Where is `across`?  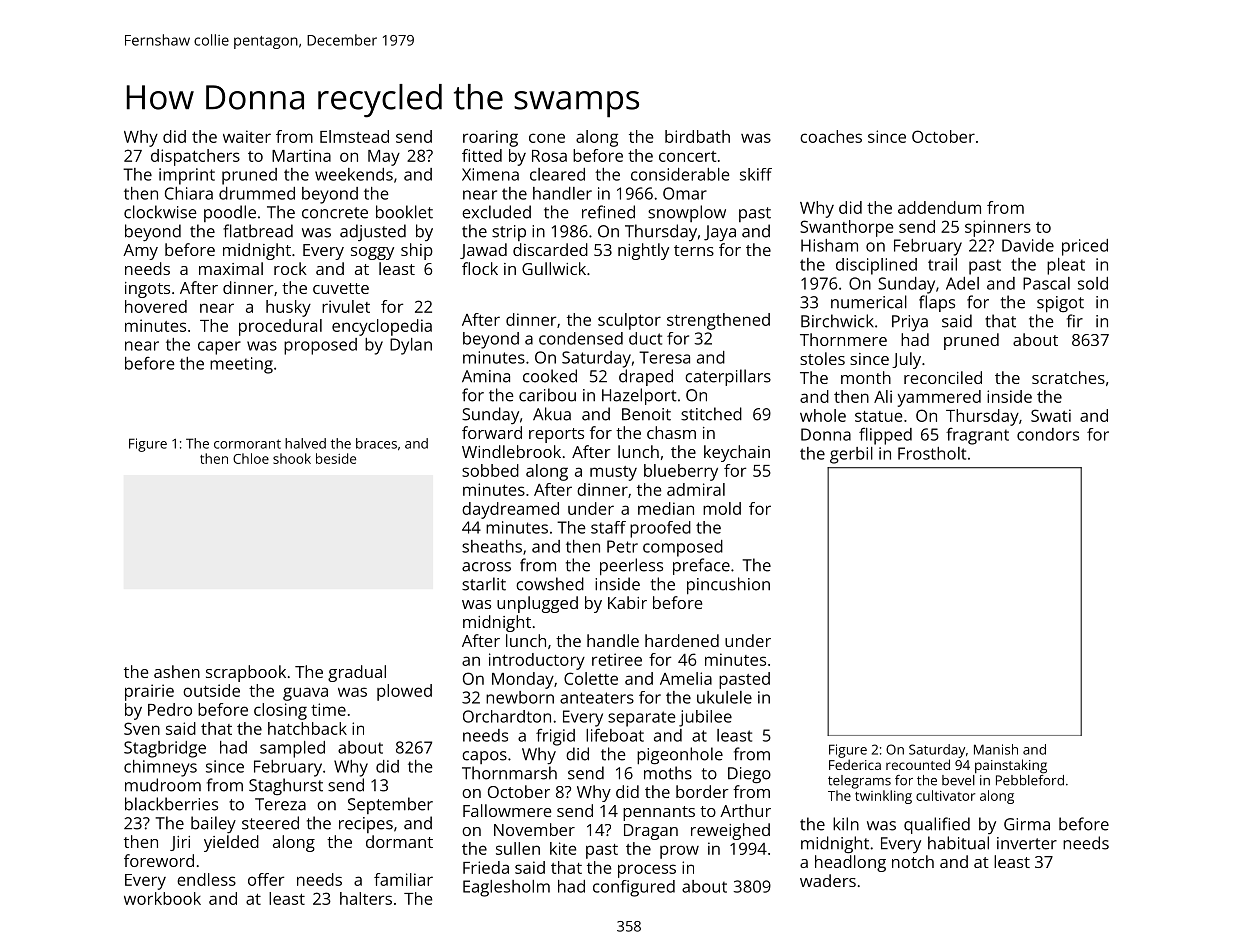 across is located at coordinates (486, 567).
